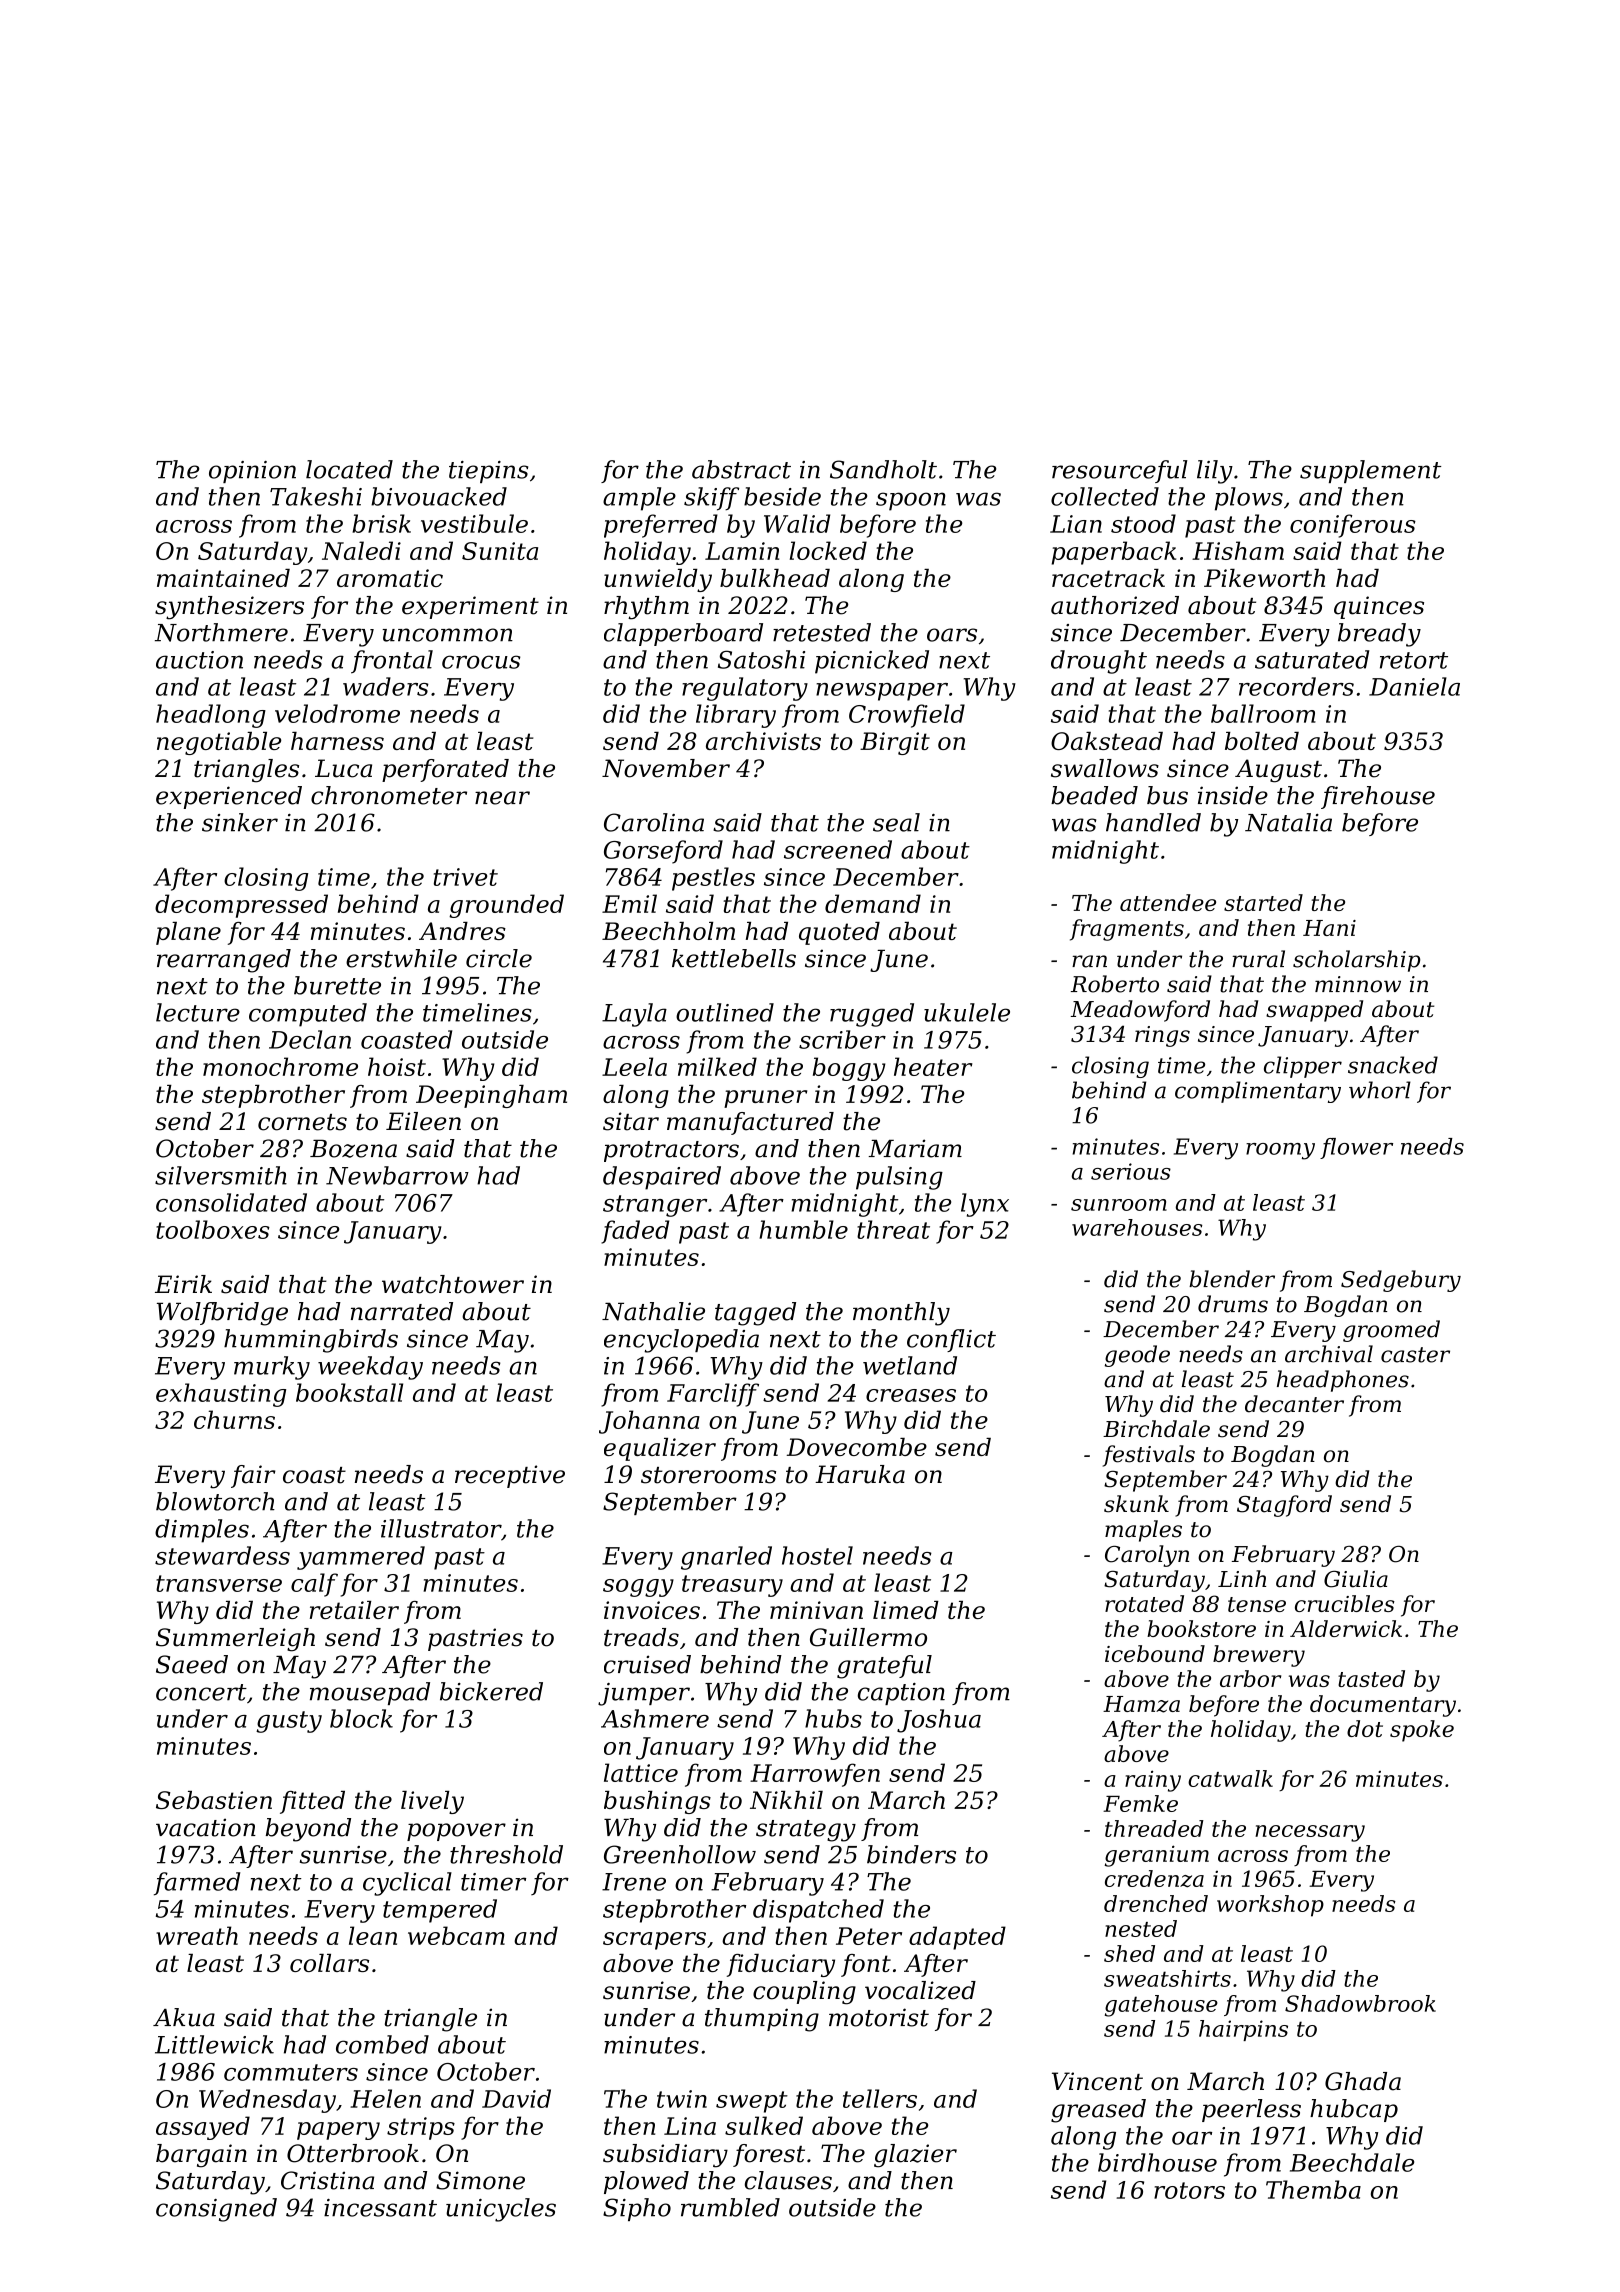  What do you see at coordinates (1157, 1856) in the image?
I see `geranium` at bounding box center [1157, 1856].
